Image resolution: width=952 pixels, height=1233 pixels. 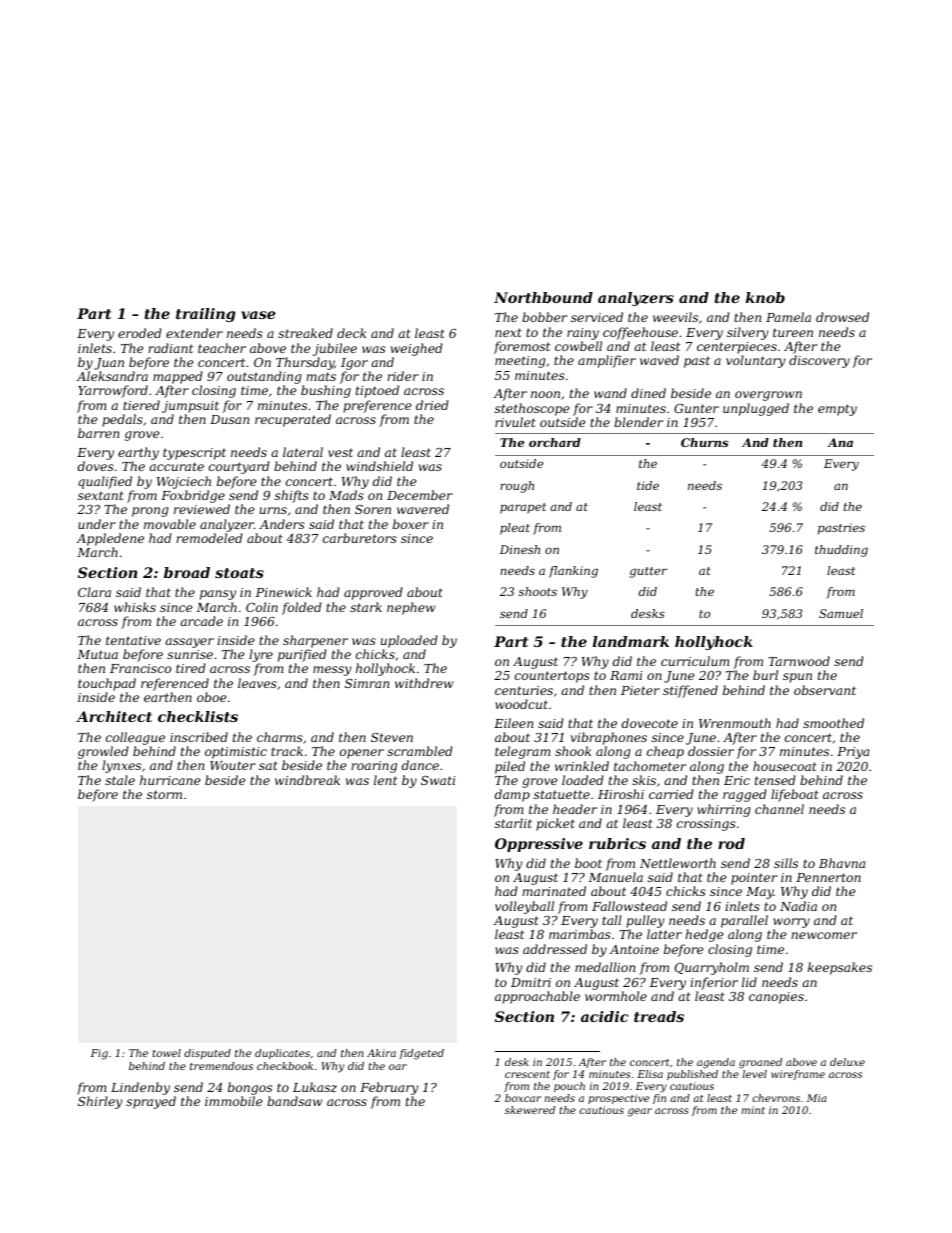 What do you see at coordinates (315, 1087) in the screenshot?
I see `Lukasz` at bounding box center [315, 1087].
